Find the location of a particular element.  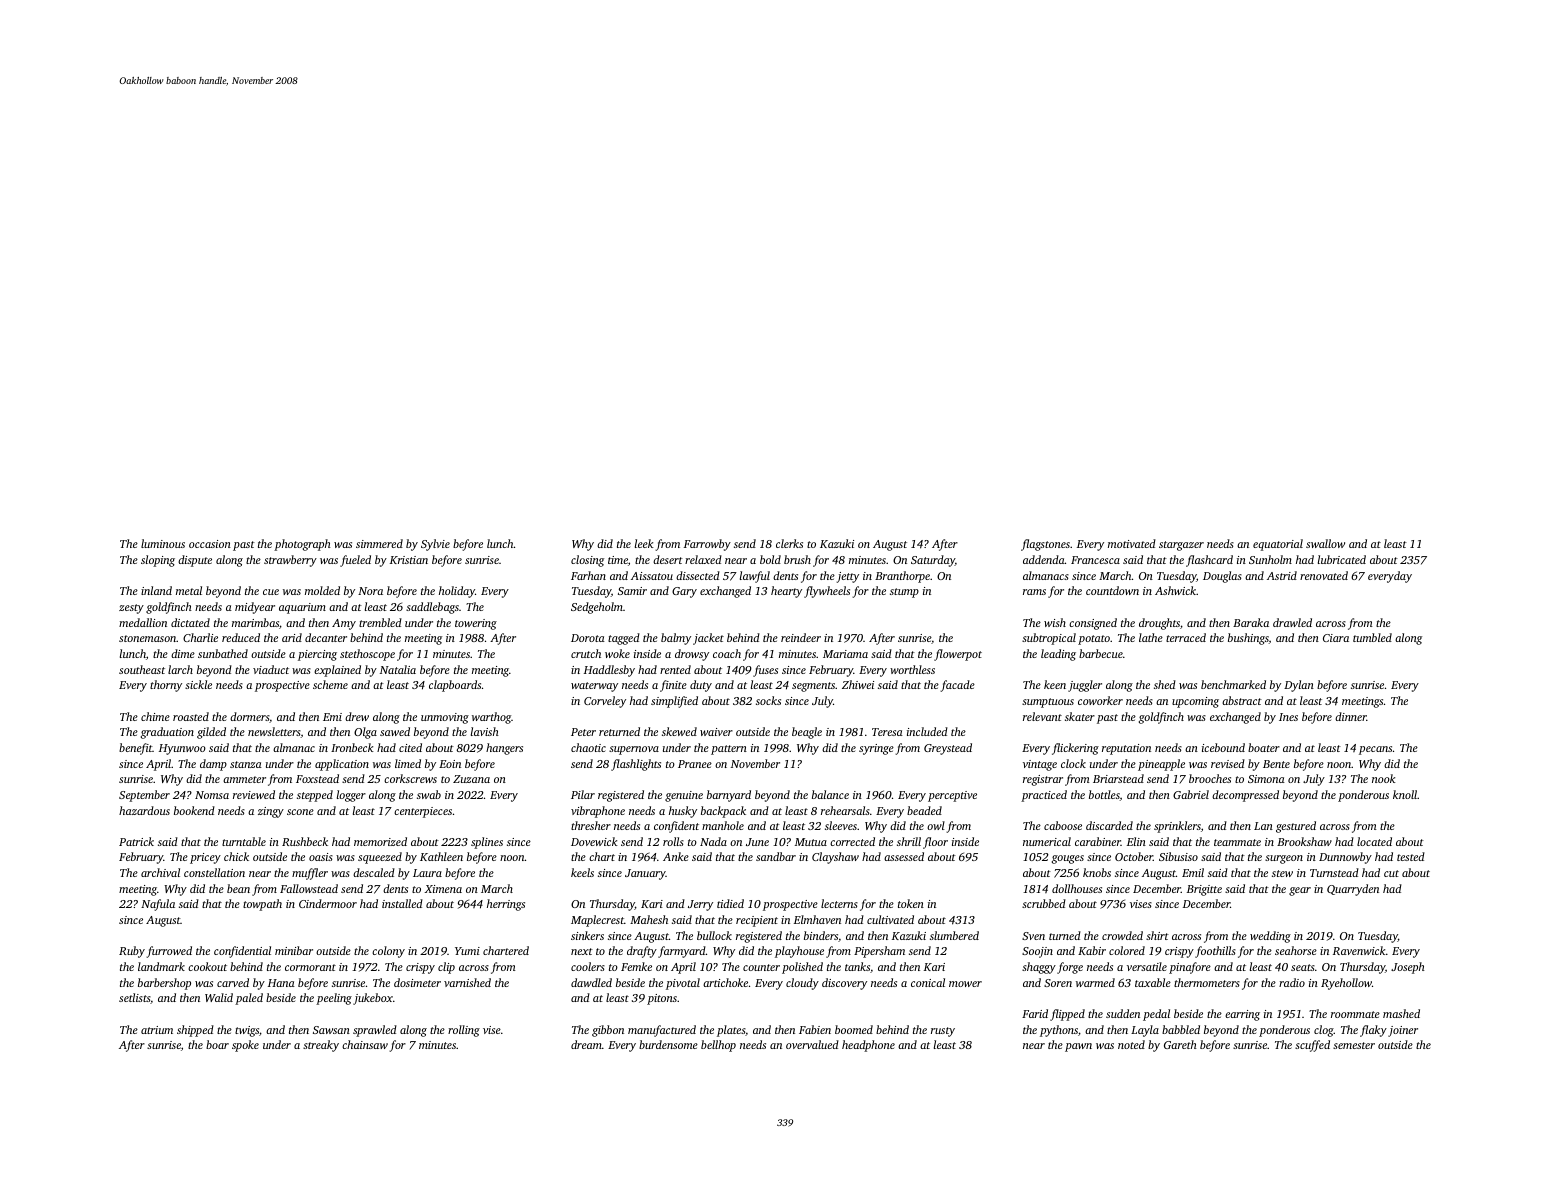

tested is located at coordinates (1411, 856).
